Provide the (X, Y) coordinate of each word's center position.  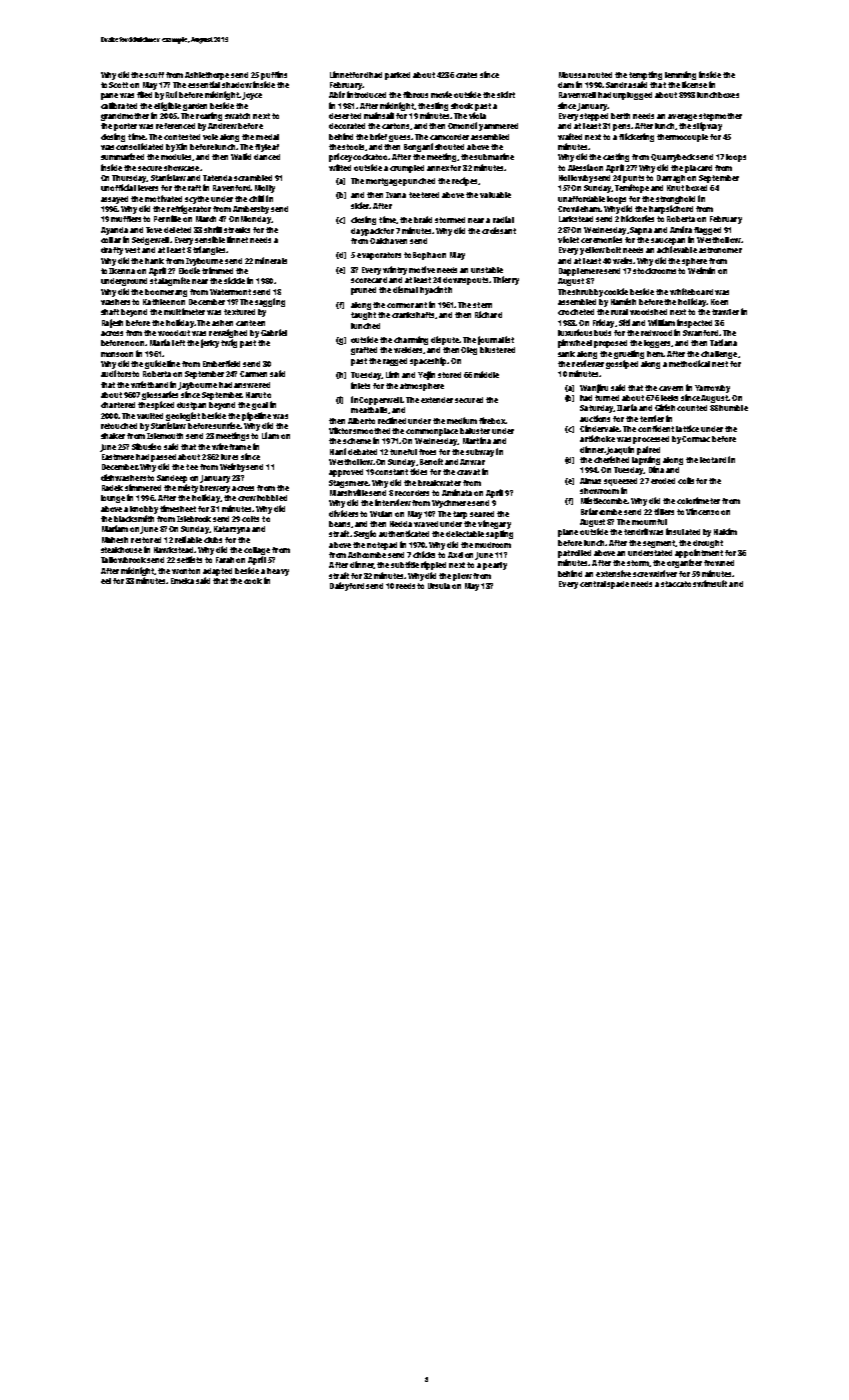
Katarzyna (232, 530)
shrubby (587, 293)
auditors (116, 373)
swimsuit (710, 583)
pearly (495, 566)
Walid (241, 156)
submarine (494, 156)
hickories (637, 218)
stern (482, 305)
